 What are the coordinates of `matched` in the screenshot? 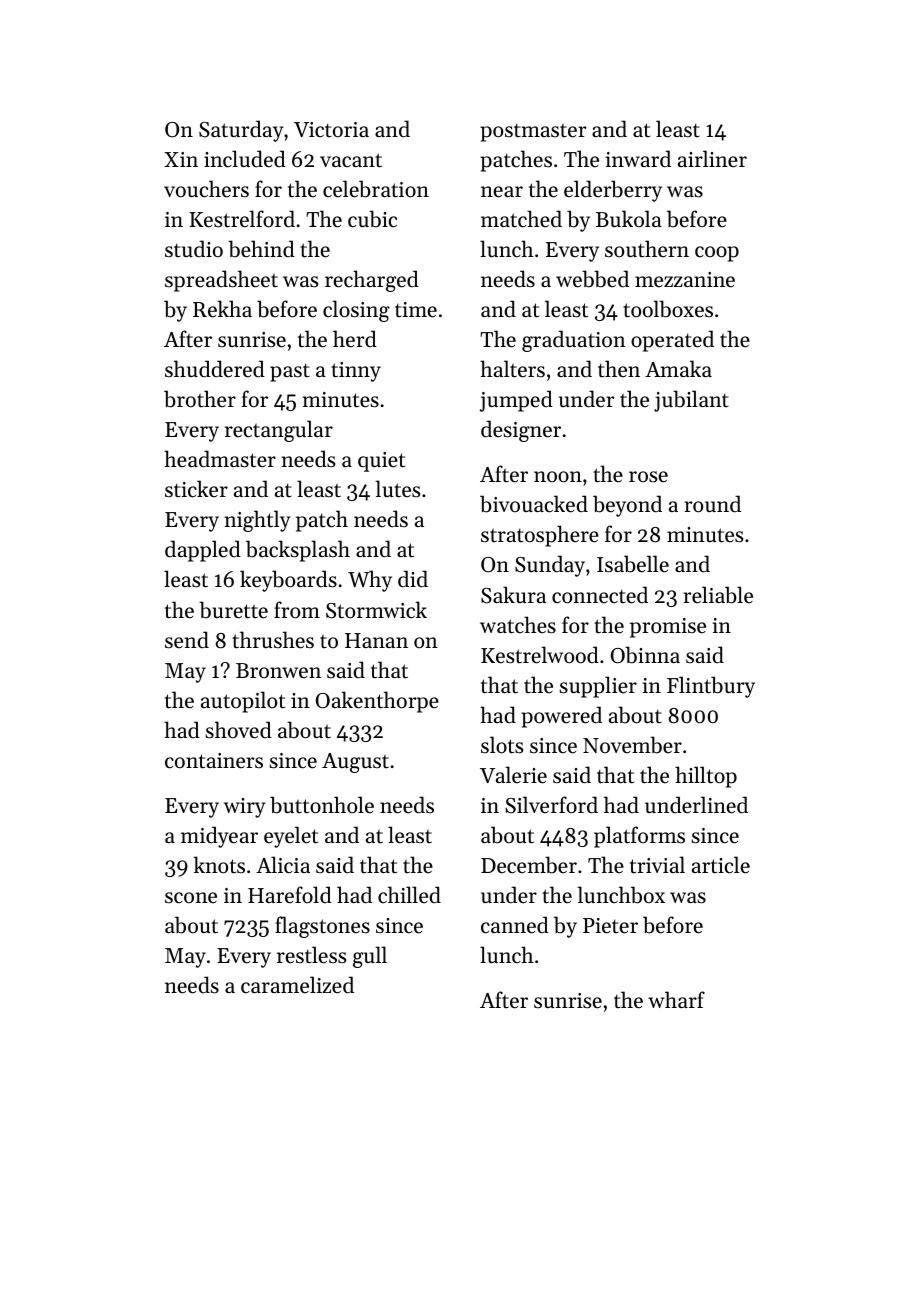 It's located at (521, 219).
